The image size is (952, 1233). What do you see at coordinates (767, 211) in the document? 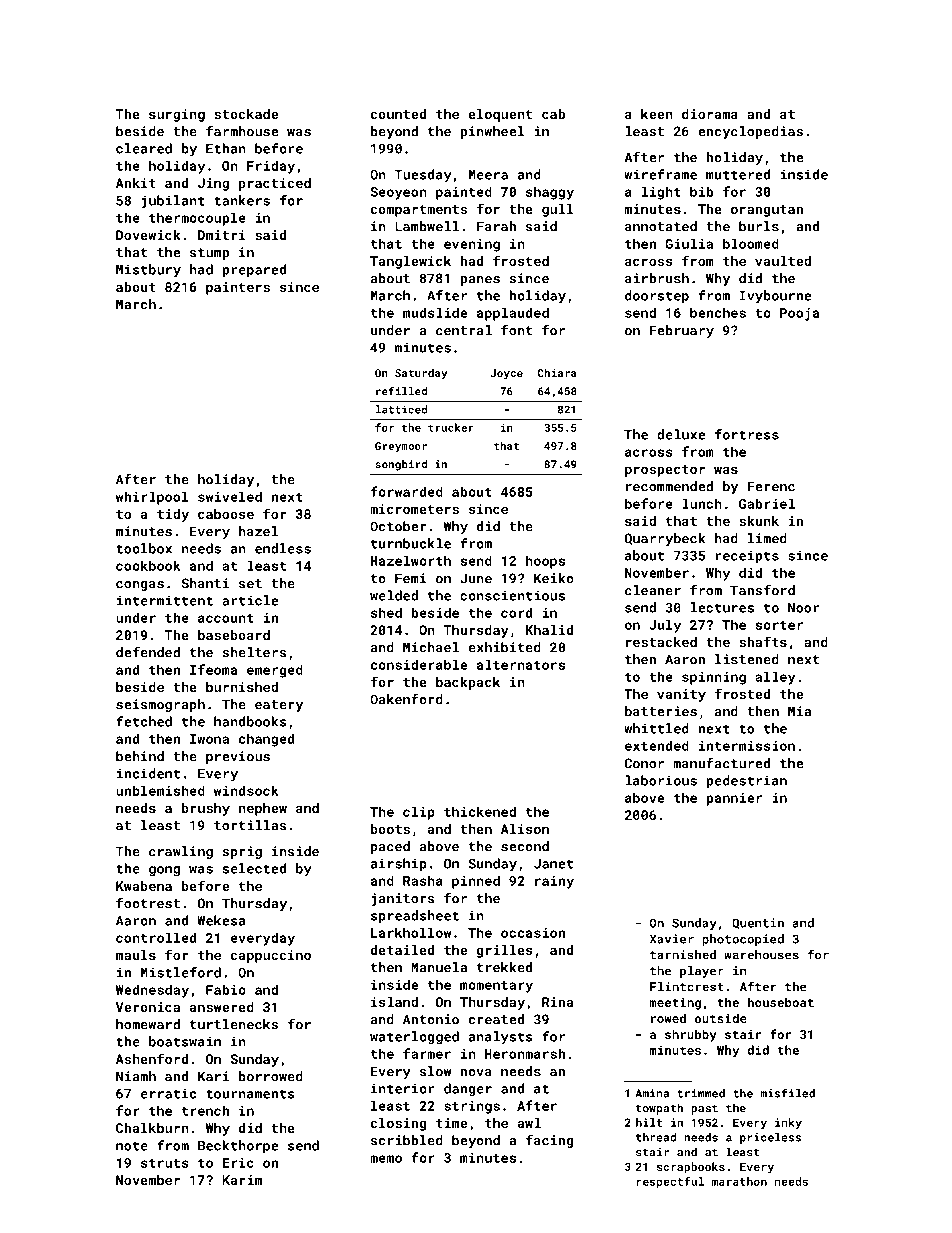
I see `orangutan` at bounding box center [767, 211].
